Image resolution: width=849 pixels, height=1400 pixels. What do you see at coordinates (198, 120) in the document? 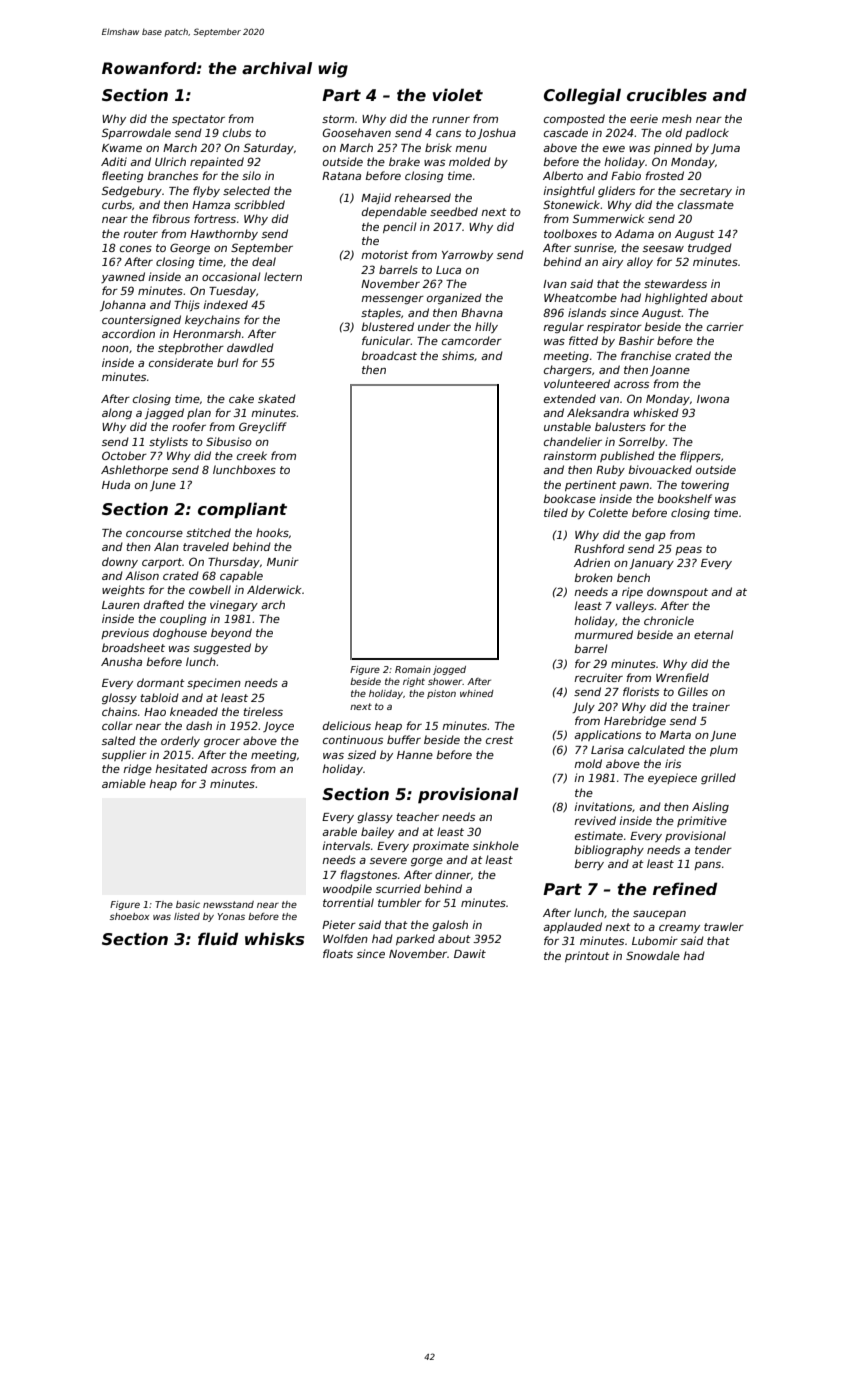
I see `spectator` at bounding box center [198, 120].
